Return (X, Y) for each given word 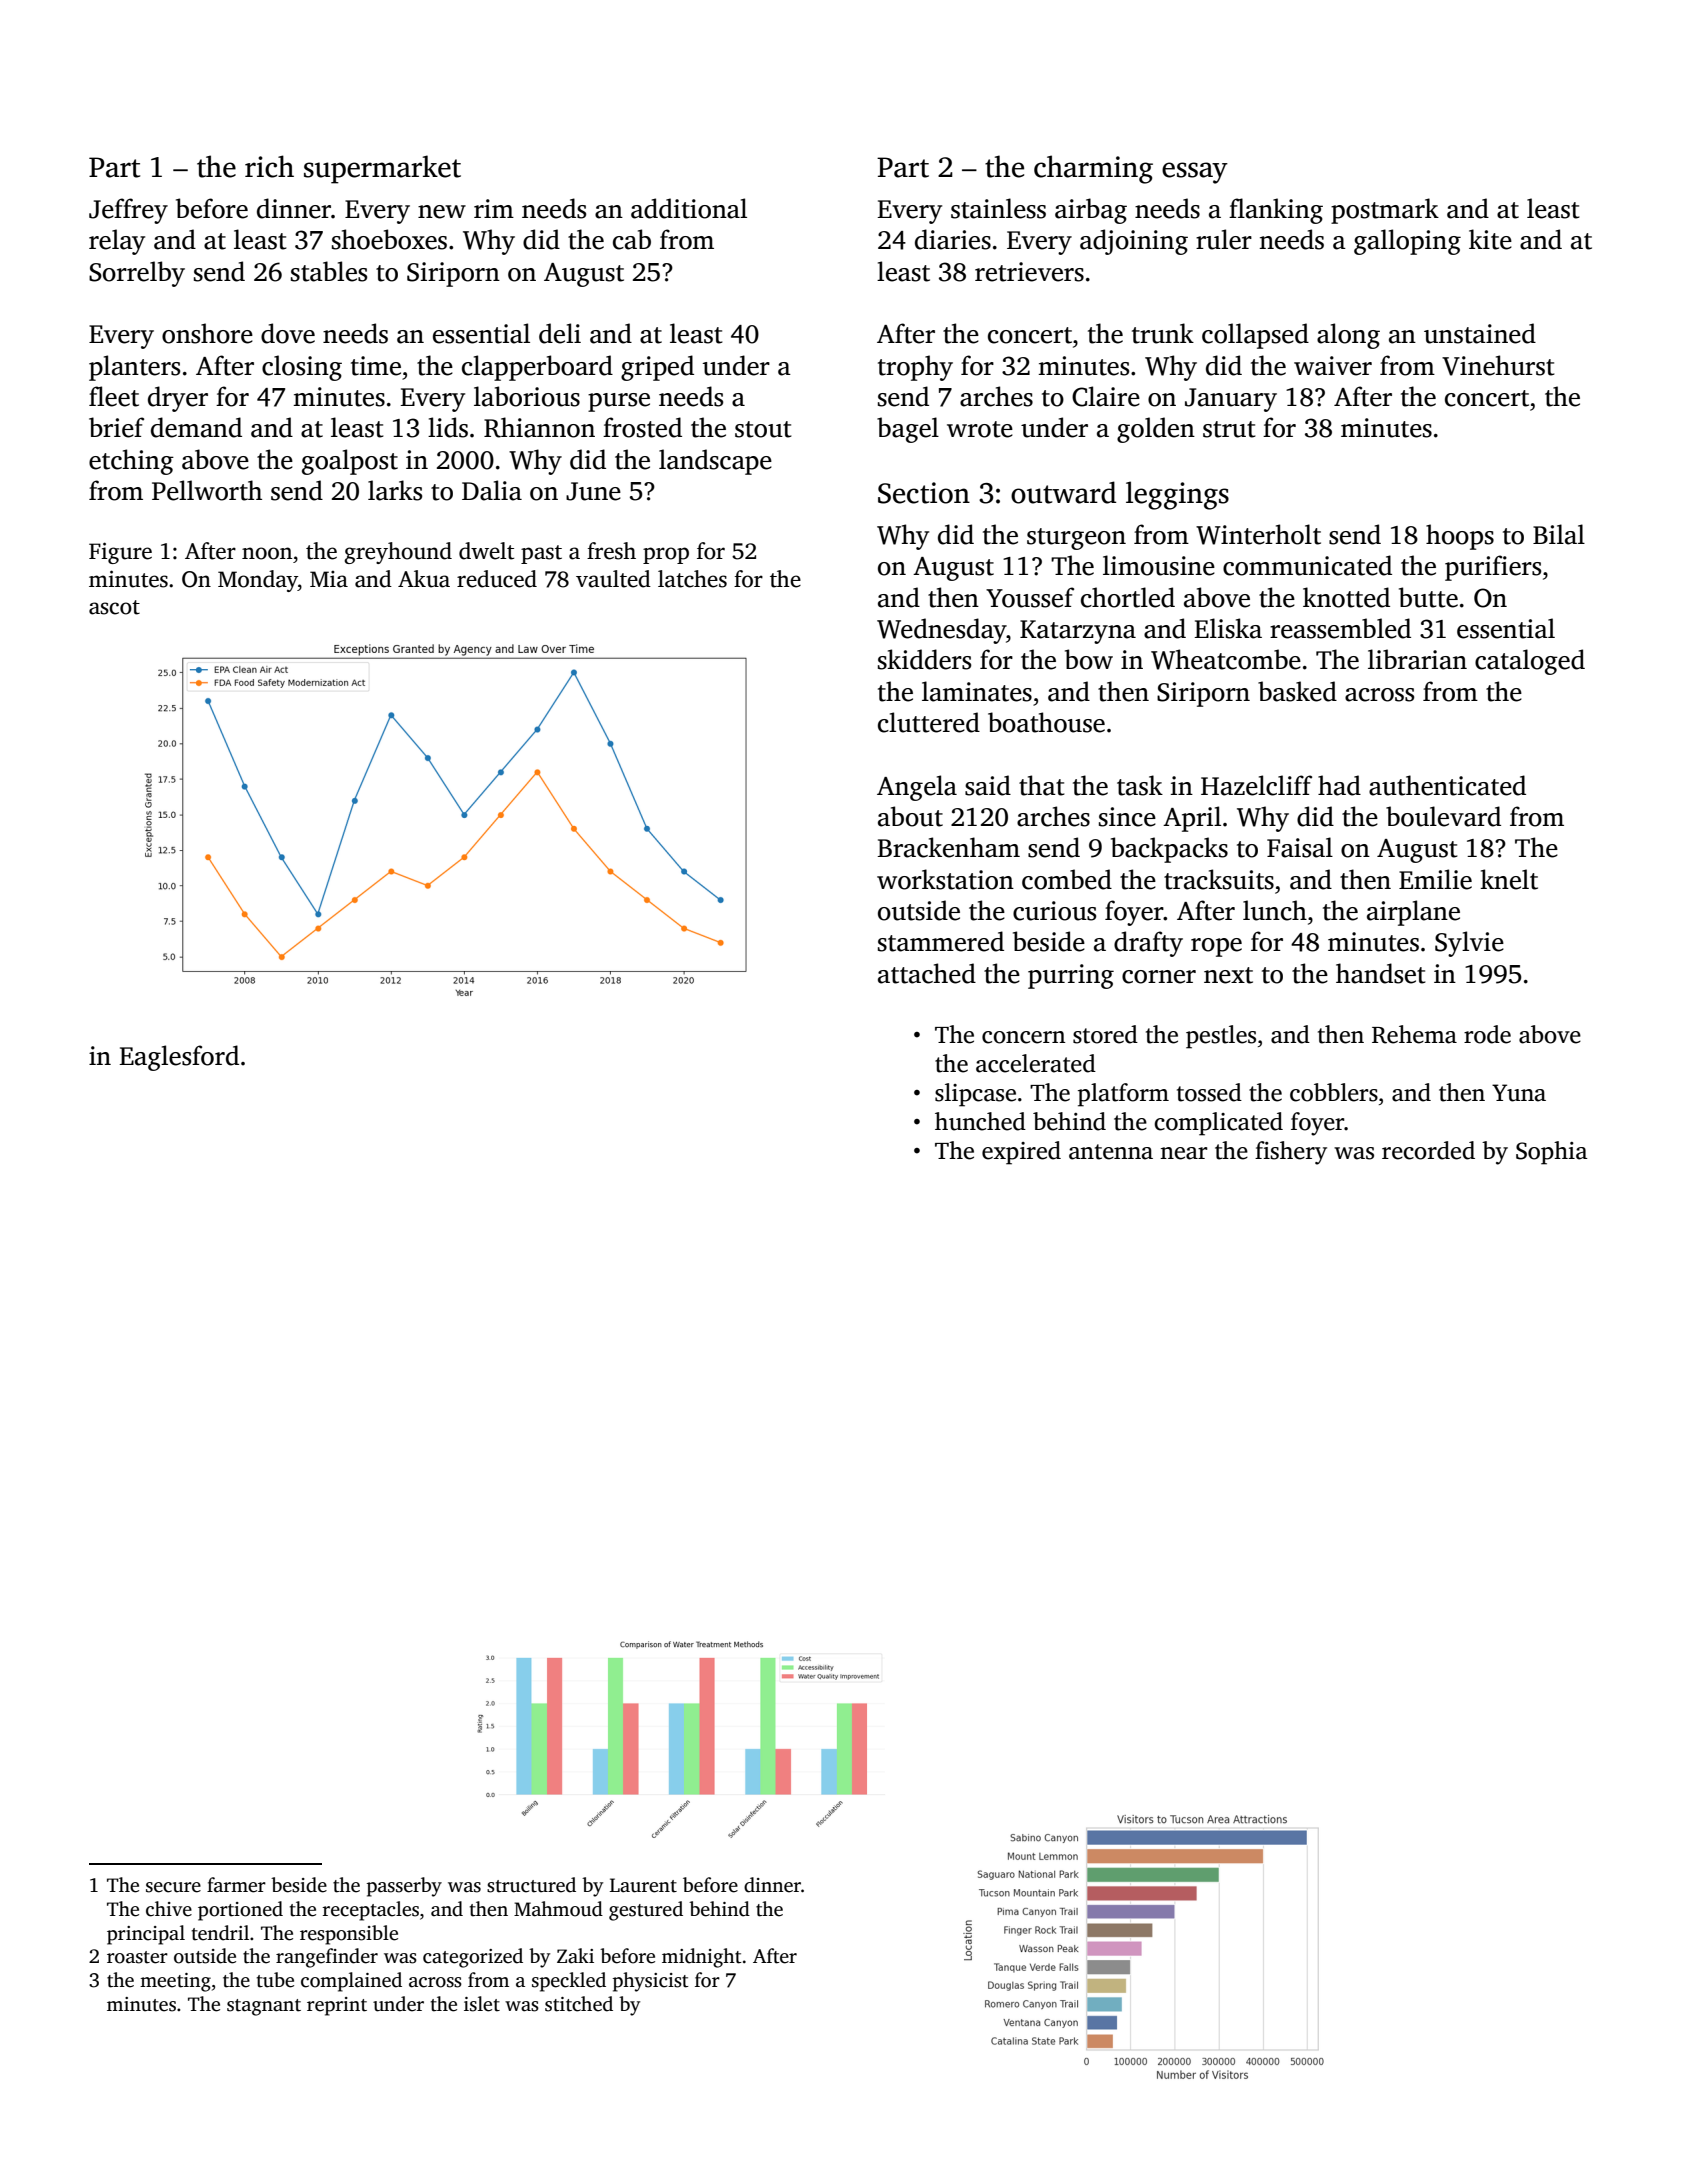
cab (632, 239)
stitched (579, 2004)
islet (482, 2004)
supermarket (382, 169)
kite (1490, 239)
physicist (651, 1982)
